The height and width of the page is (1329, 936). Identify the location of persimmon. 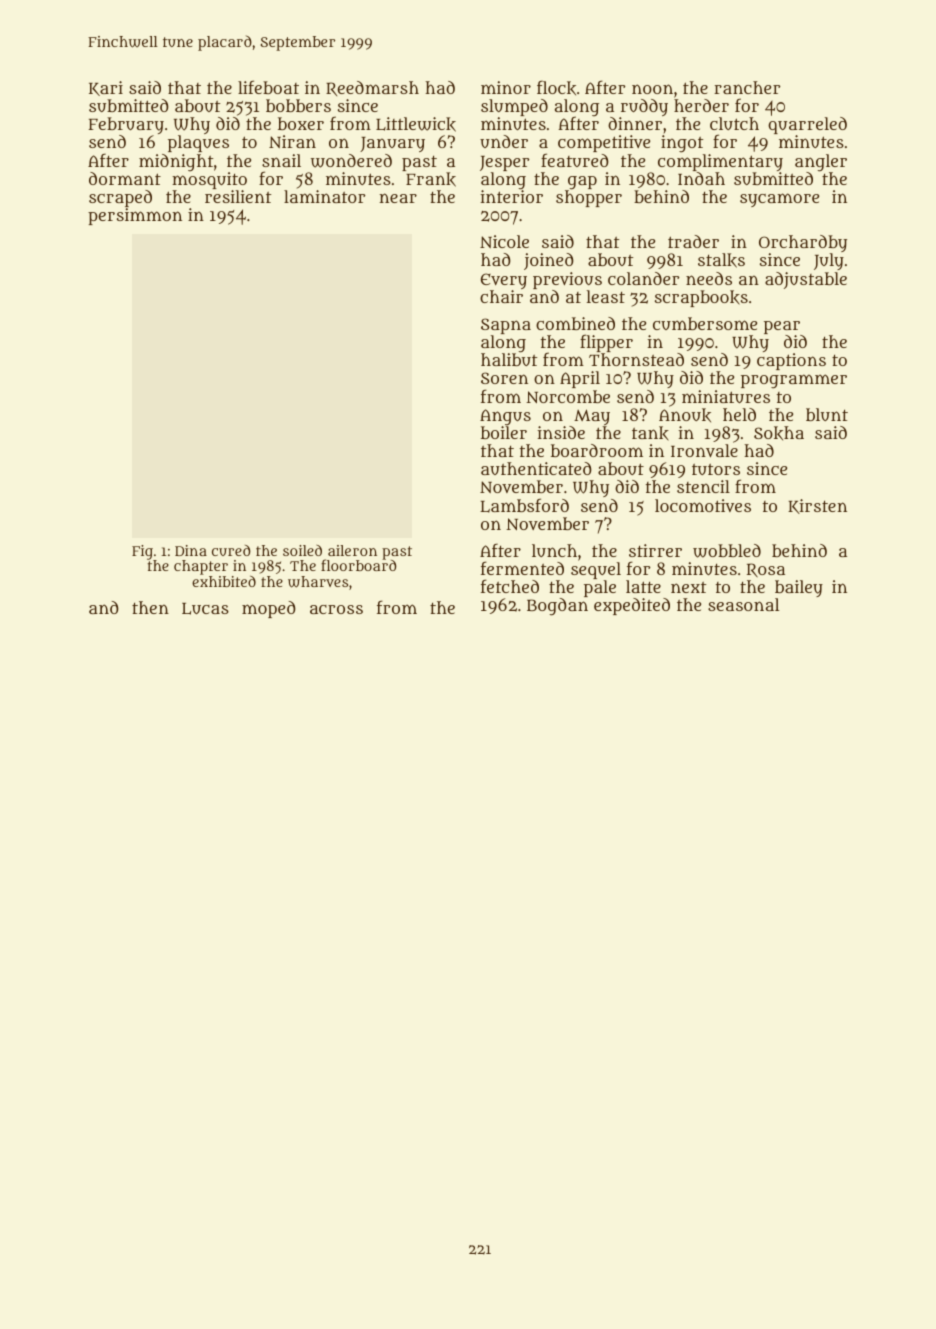
(135, 216).
